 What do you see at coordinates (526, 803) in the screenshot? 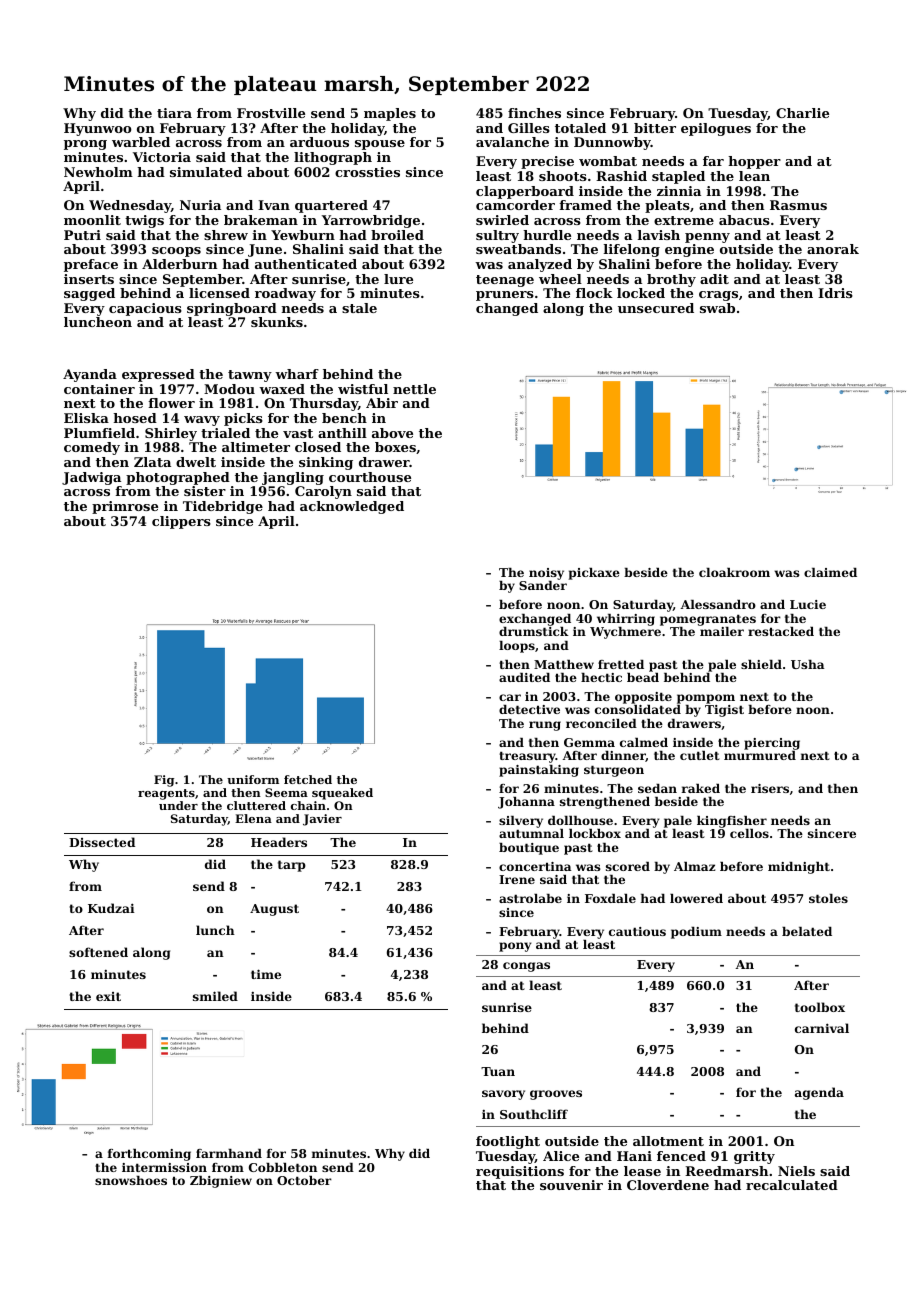
I see `Johanna` at bounding box center [526, 803].
